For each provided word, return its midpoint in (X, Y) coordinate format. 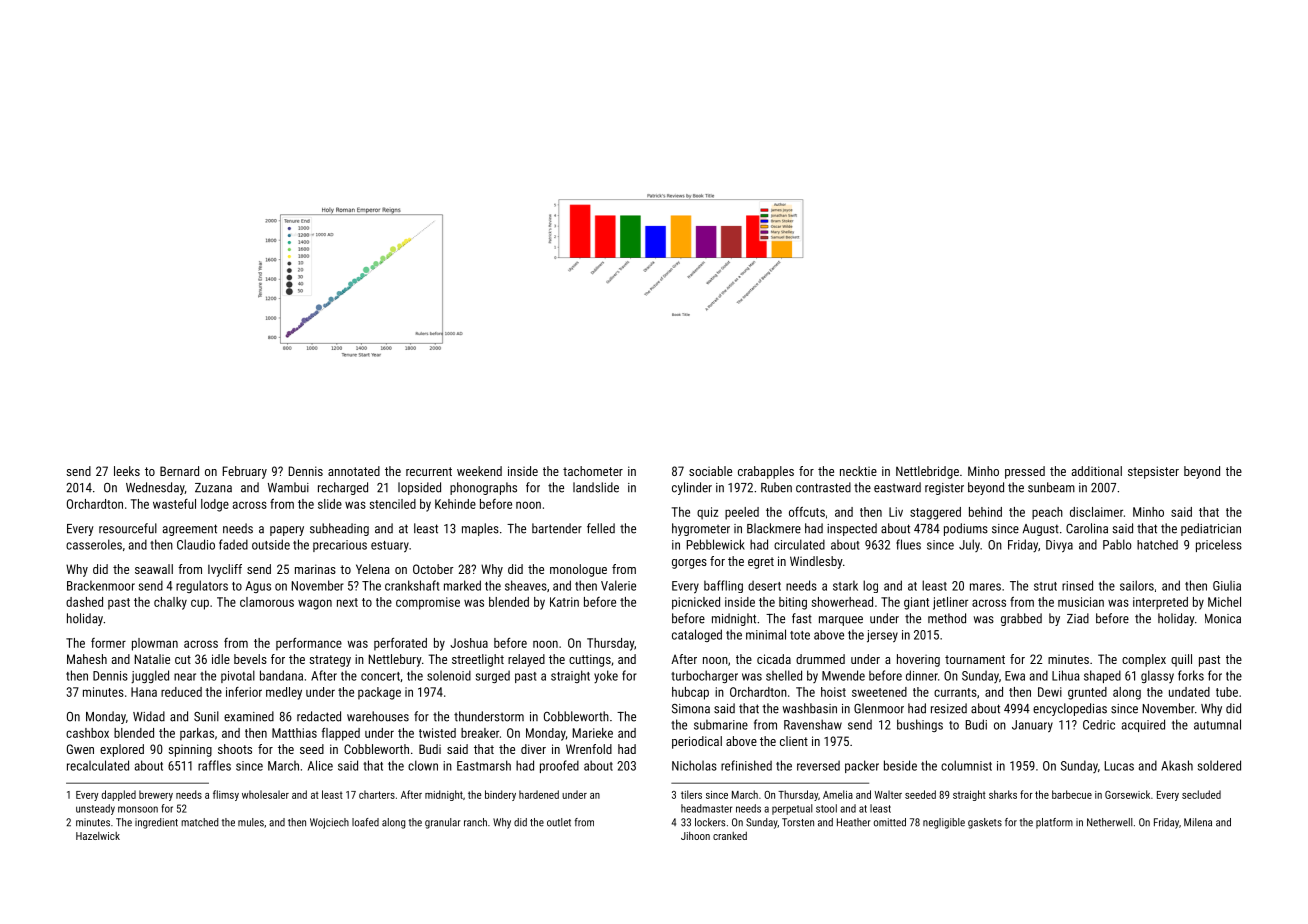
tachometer (593, 471)
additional (1097, 471)
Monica (1223, 619)
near (185, 677)
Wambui (288, 487)
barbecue (1072, 794)
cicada (774, 659)
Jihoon (695, 836)
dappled (119, 795)
